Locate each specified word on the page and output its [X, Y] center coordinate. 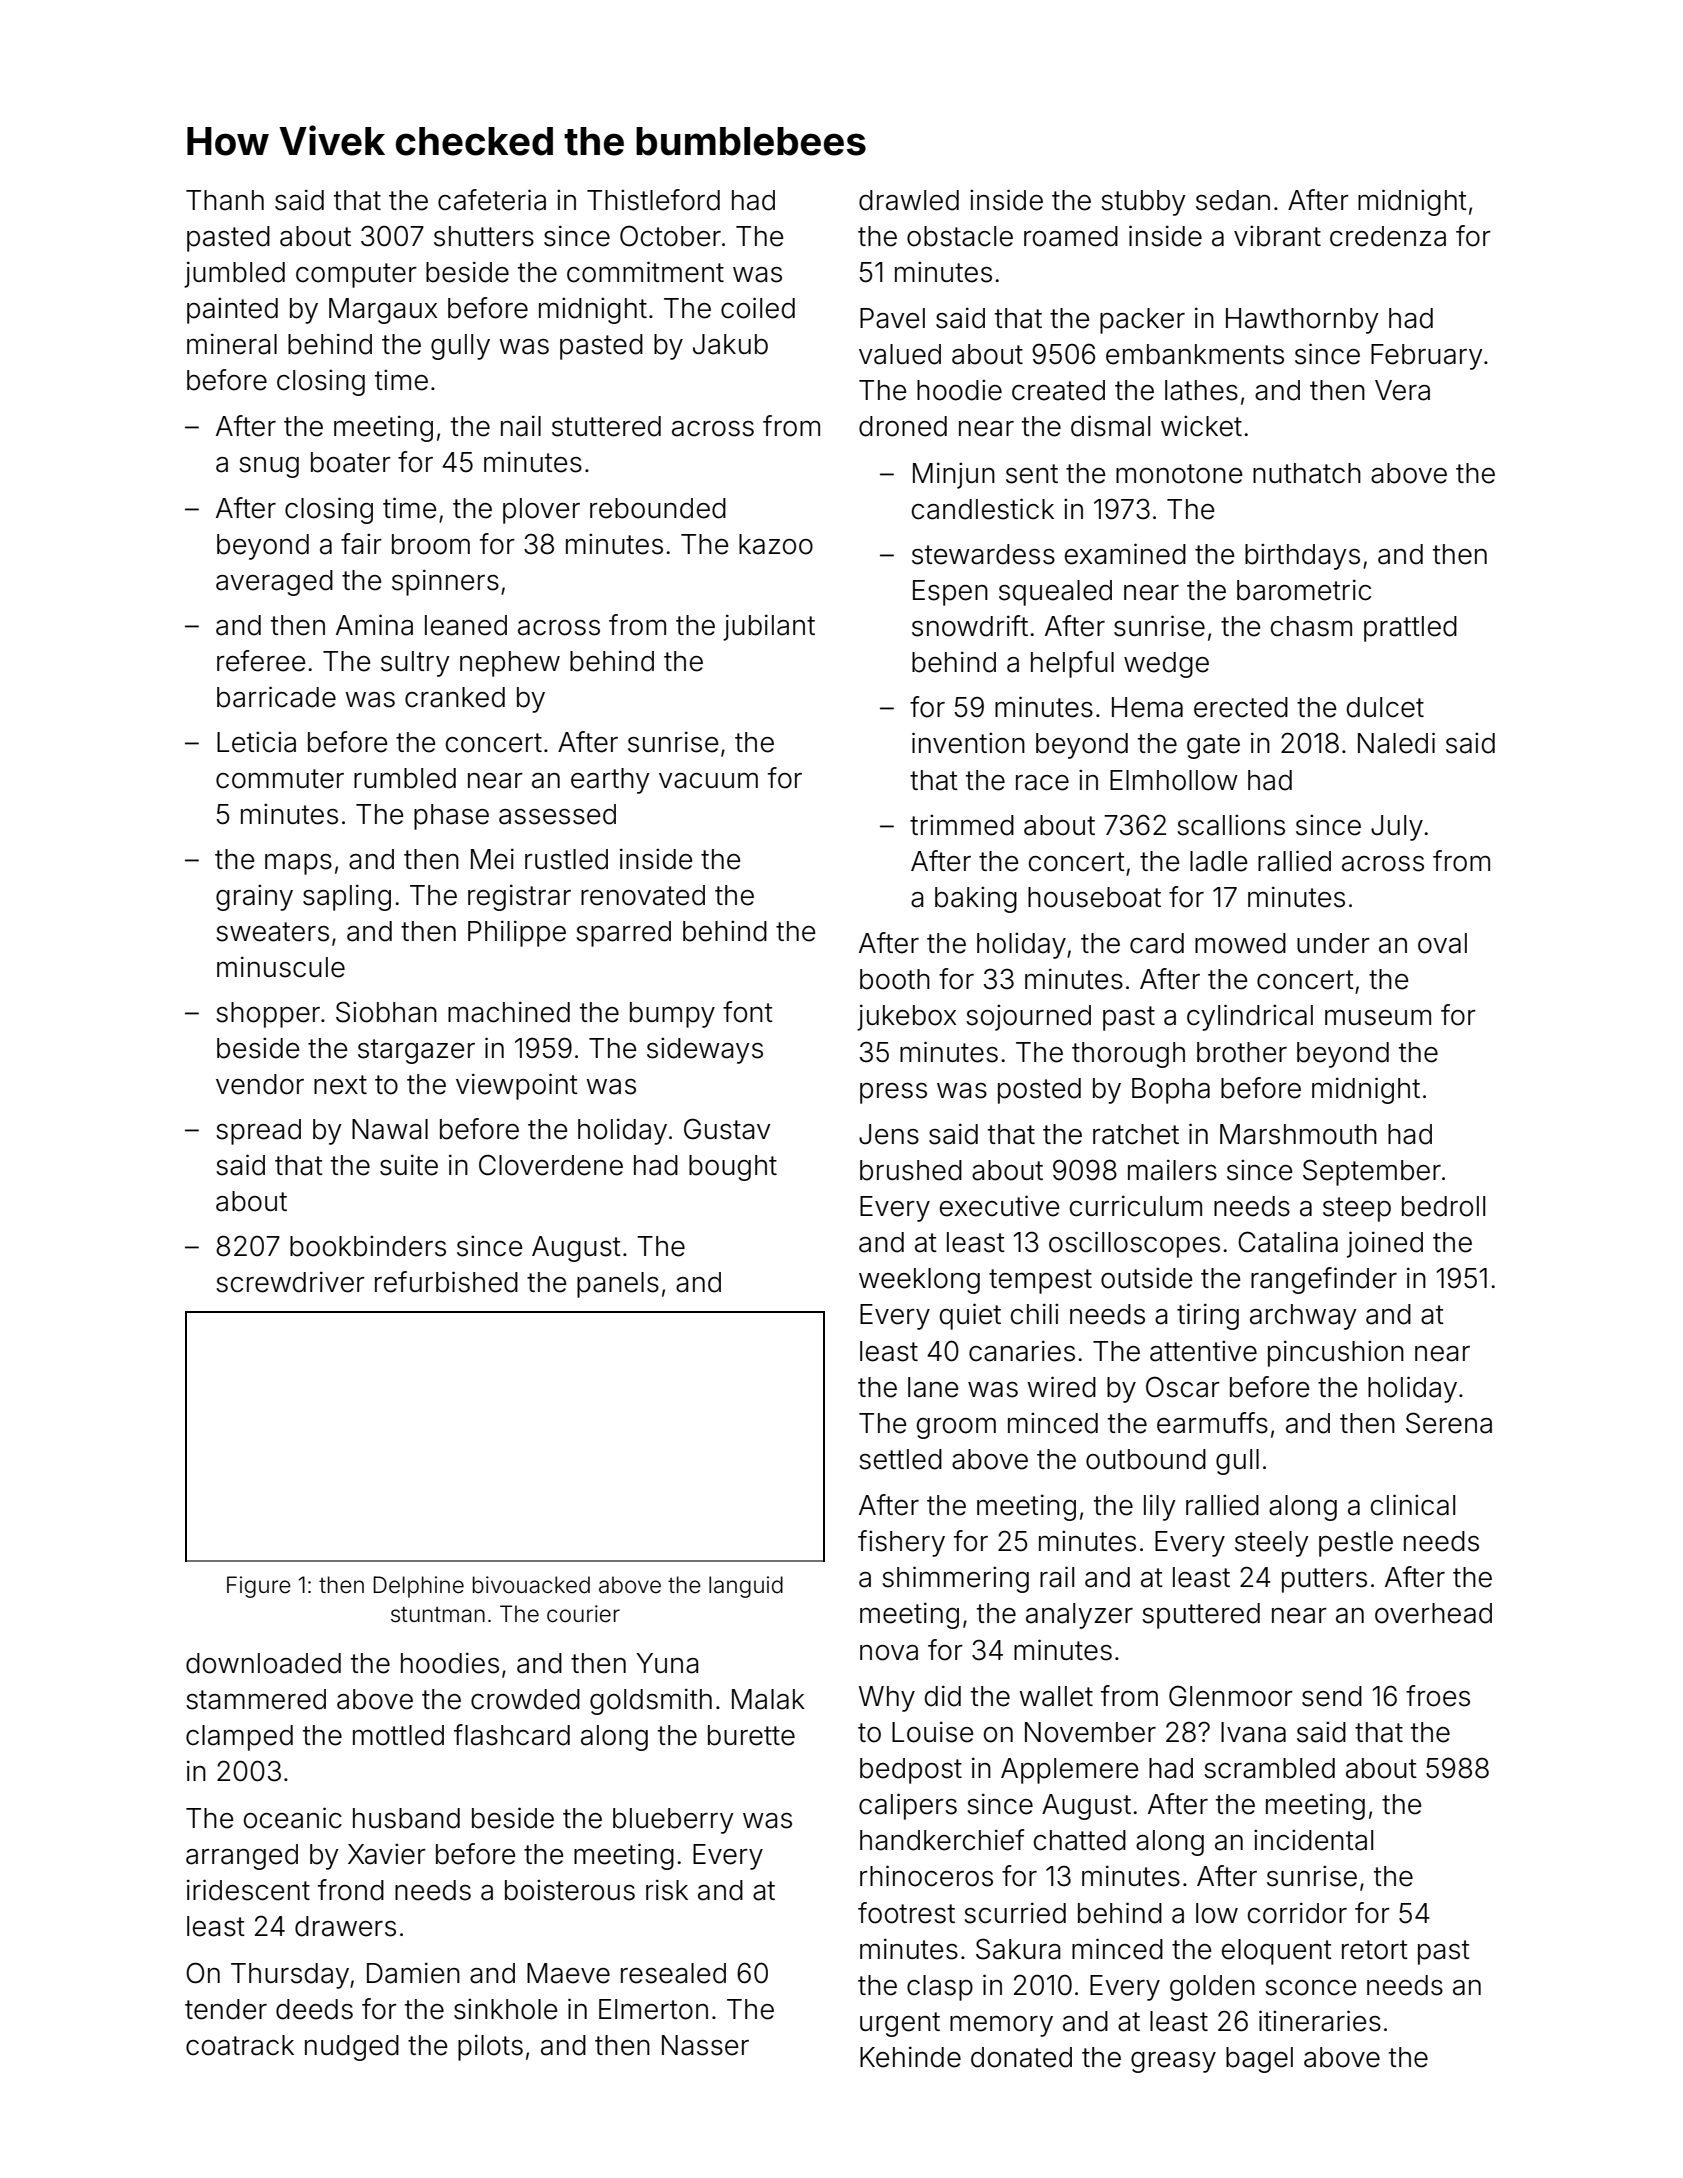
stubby [1143, 203]
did [943, 1696]
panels [618, 1285]
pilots [490, 2047]
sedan [1233, 200]
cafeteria [492, 200]
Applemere [1070, 1771]
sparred [623, 934]
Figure [259, 1587]
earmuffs [1212, 1423]
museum [1378, 1017]
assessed [557, 814]
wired [1061, 1387]
